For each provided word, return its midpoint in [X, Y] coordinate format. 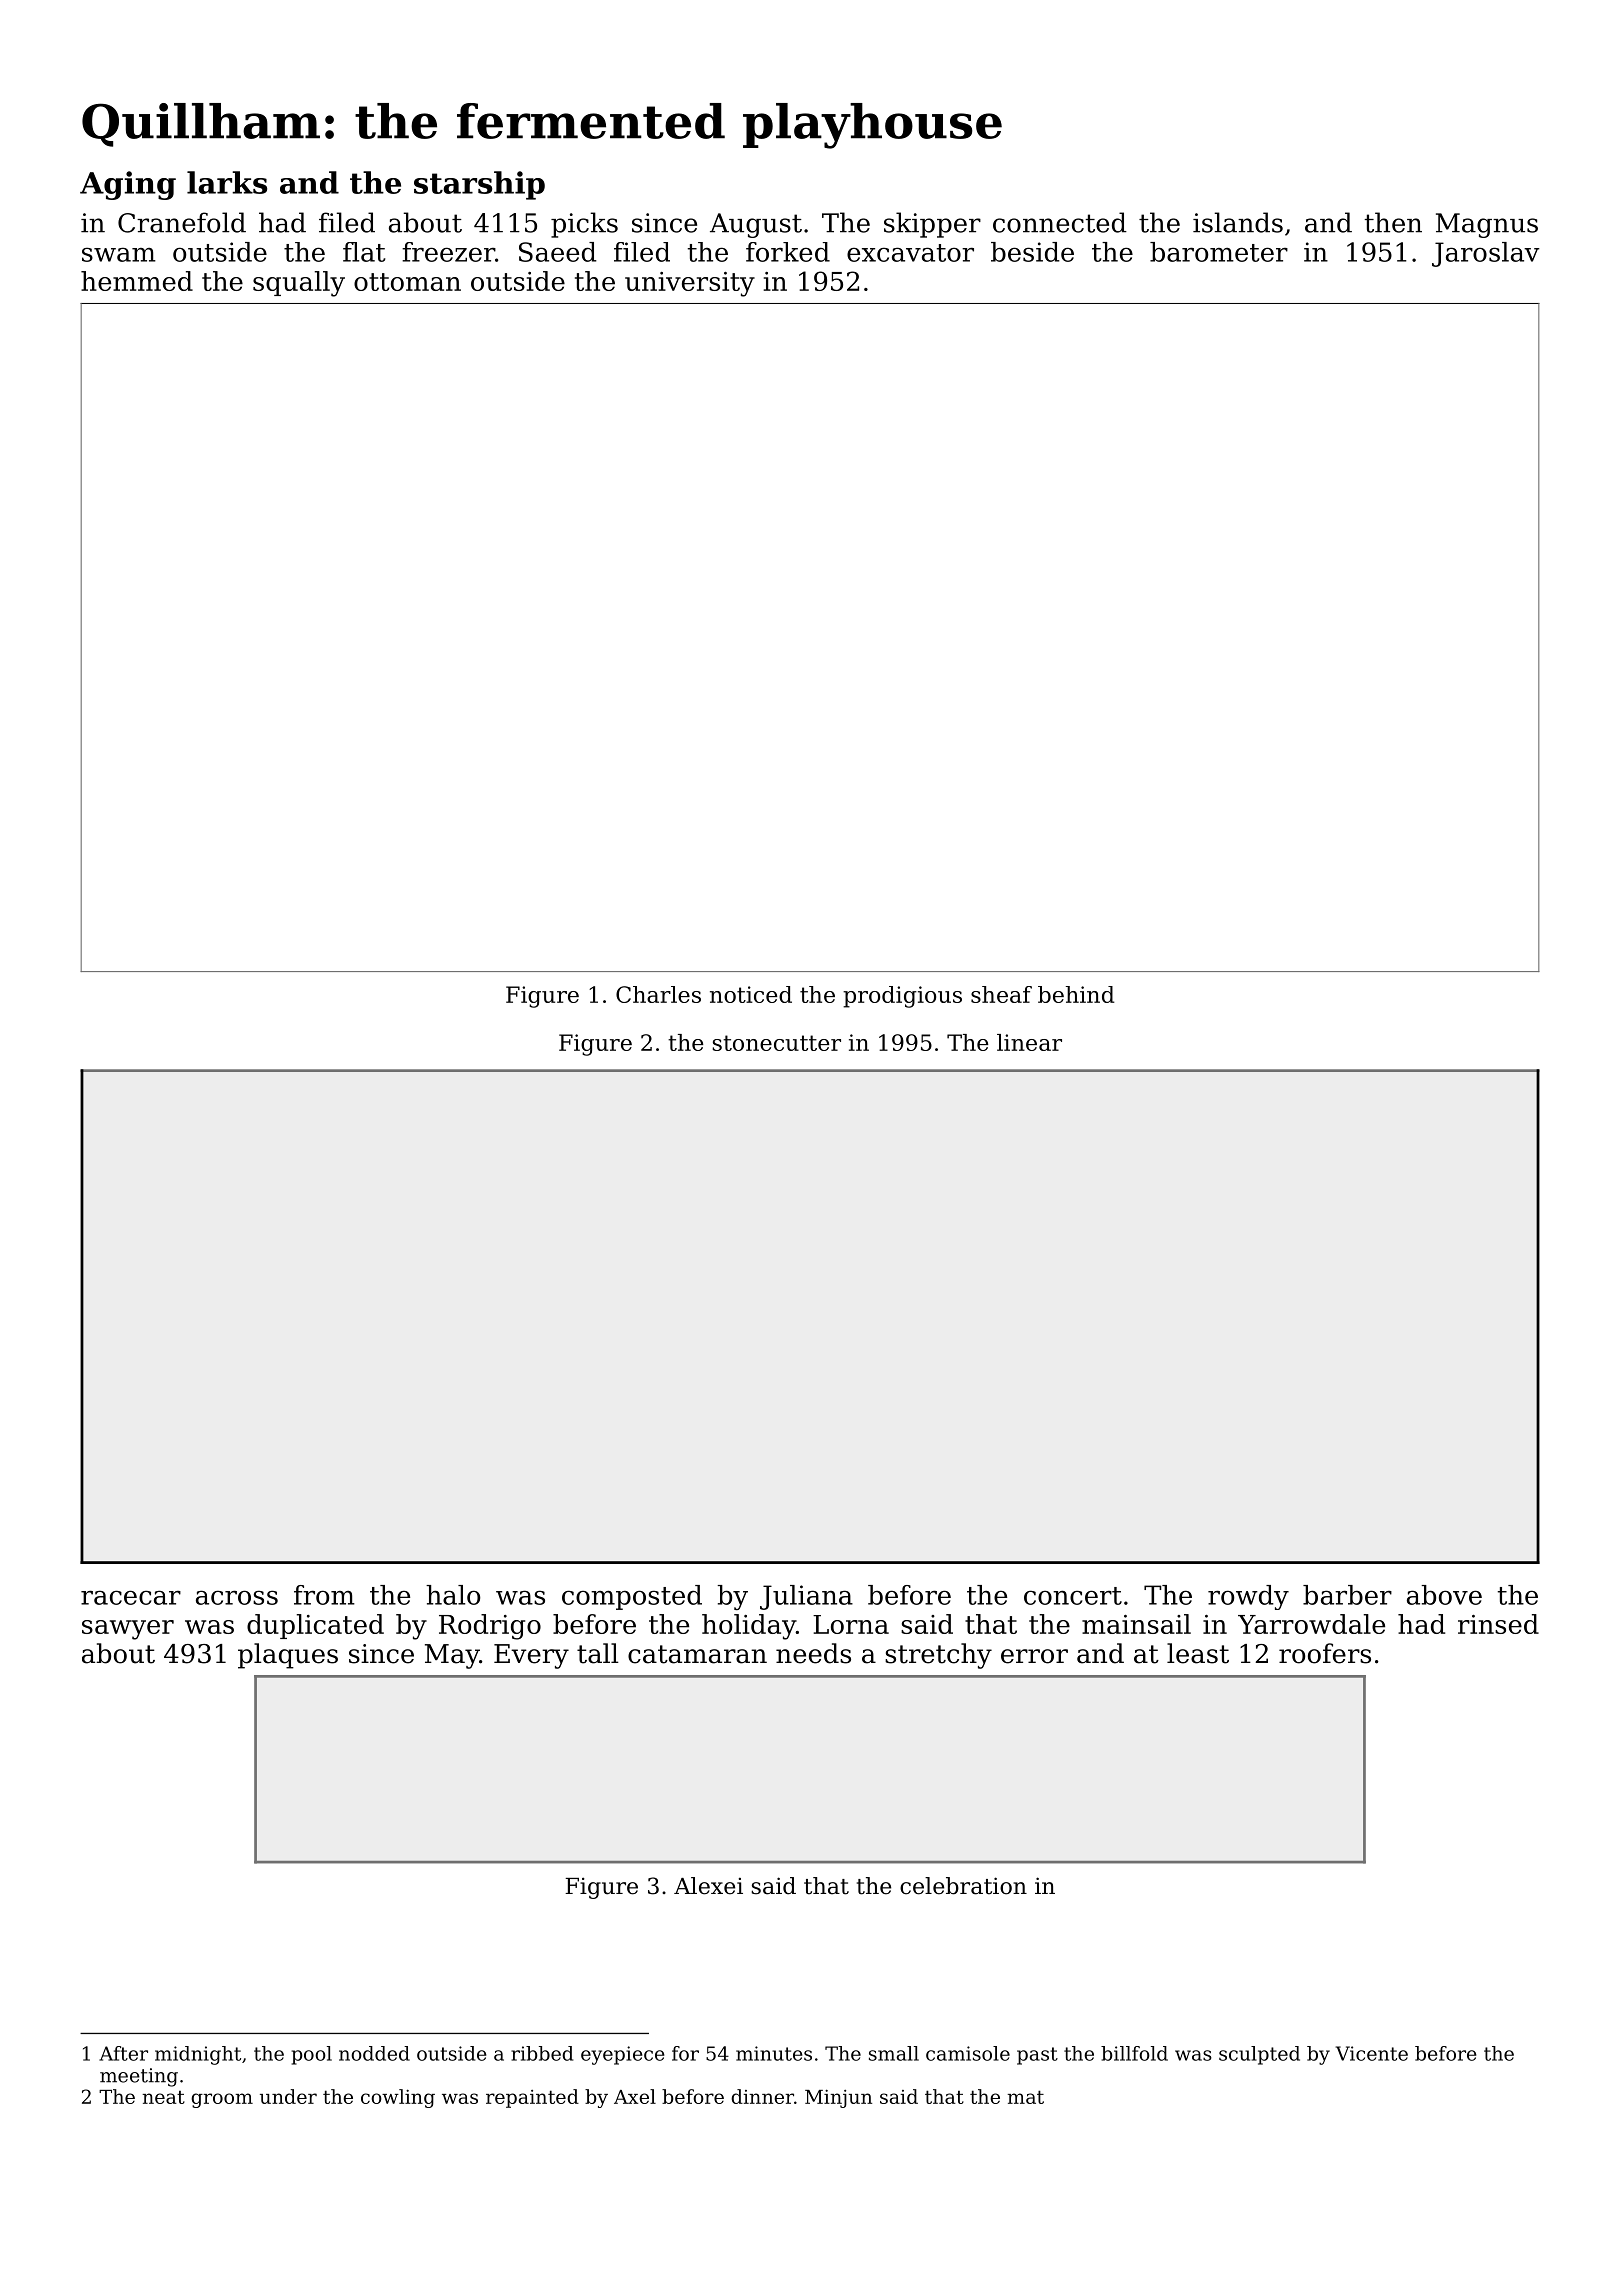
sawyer [128, 1630]
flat [364, 252]
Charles [658, 994]
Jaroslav [1486, 254]
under [288, 2096]
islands [1238, 222]
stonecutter [776, 1043]
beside [1032, 252]
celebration [963, 1886]
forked [788, 252]
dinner [762, 2096]
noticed [751, 994]
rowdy [1248, 1597]
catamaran [697, 1654]
